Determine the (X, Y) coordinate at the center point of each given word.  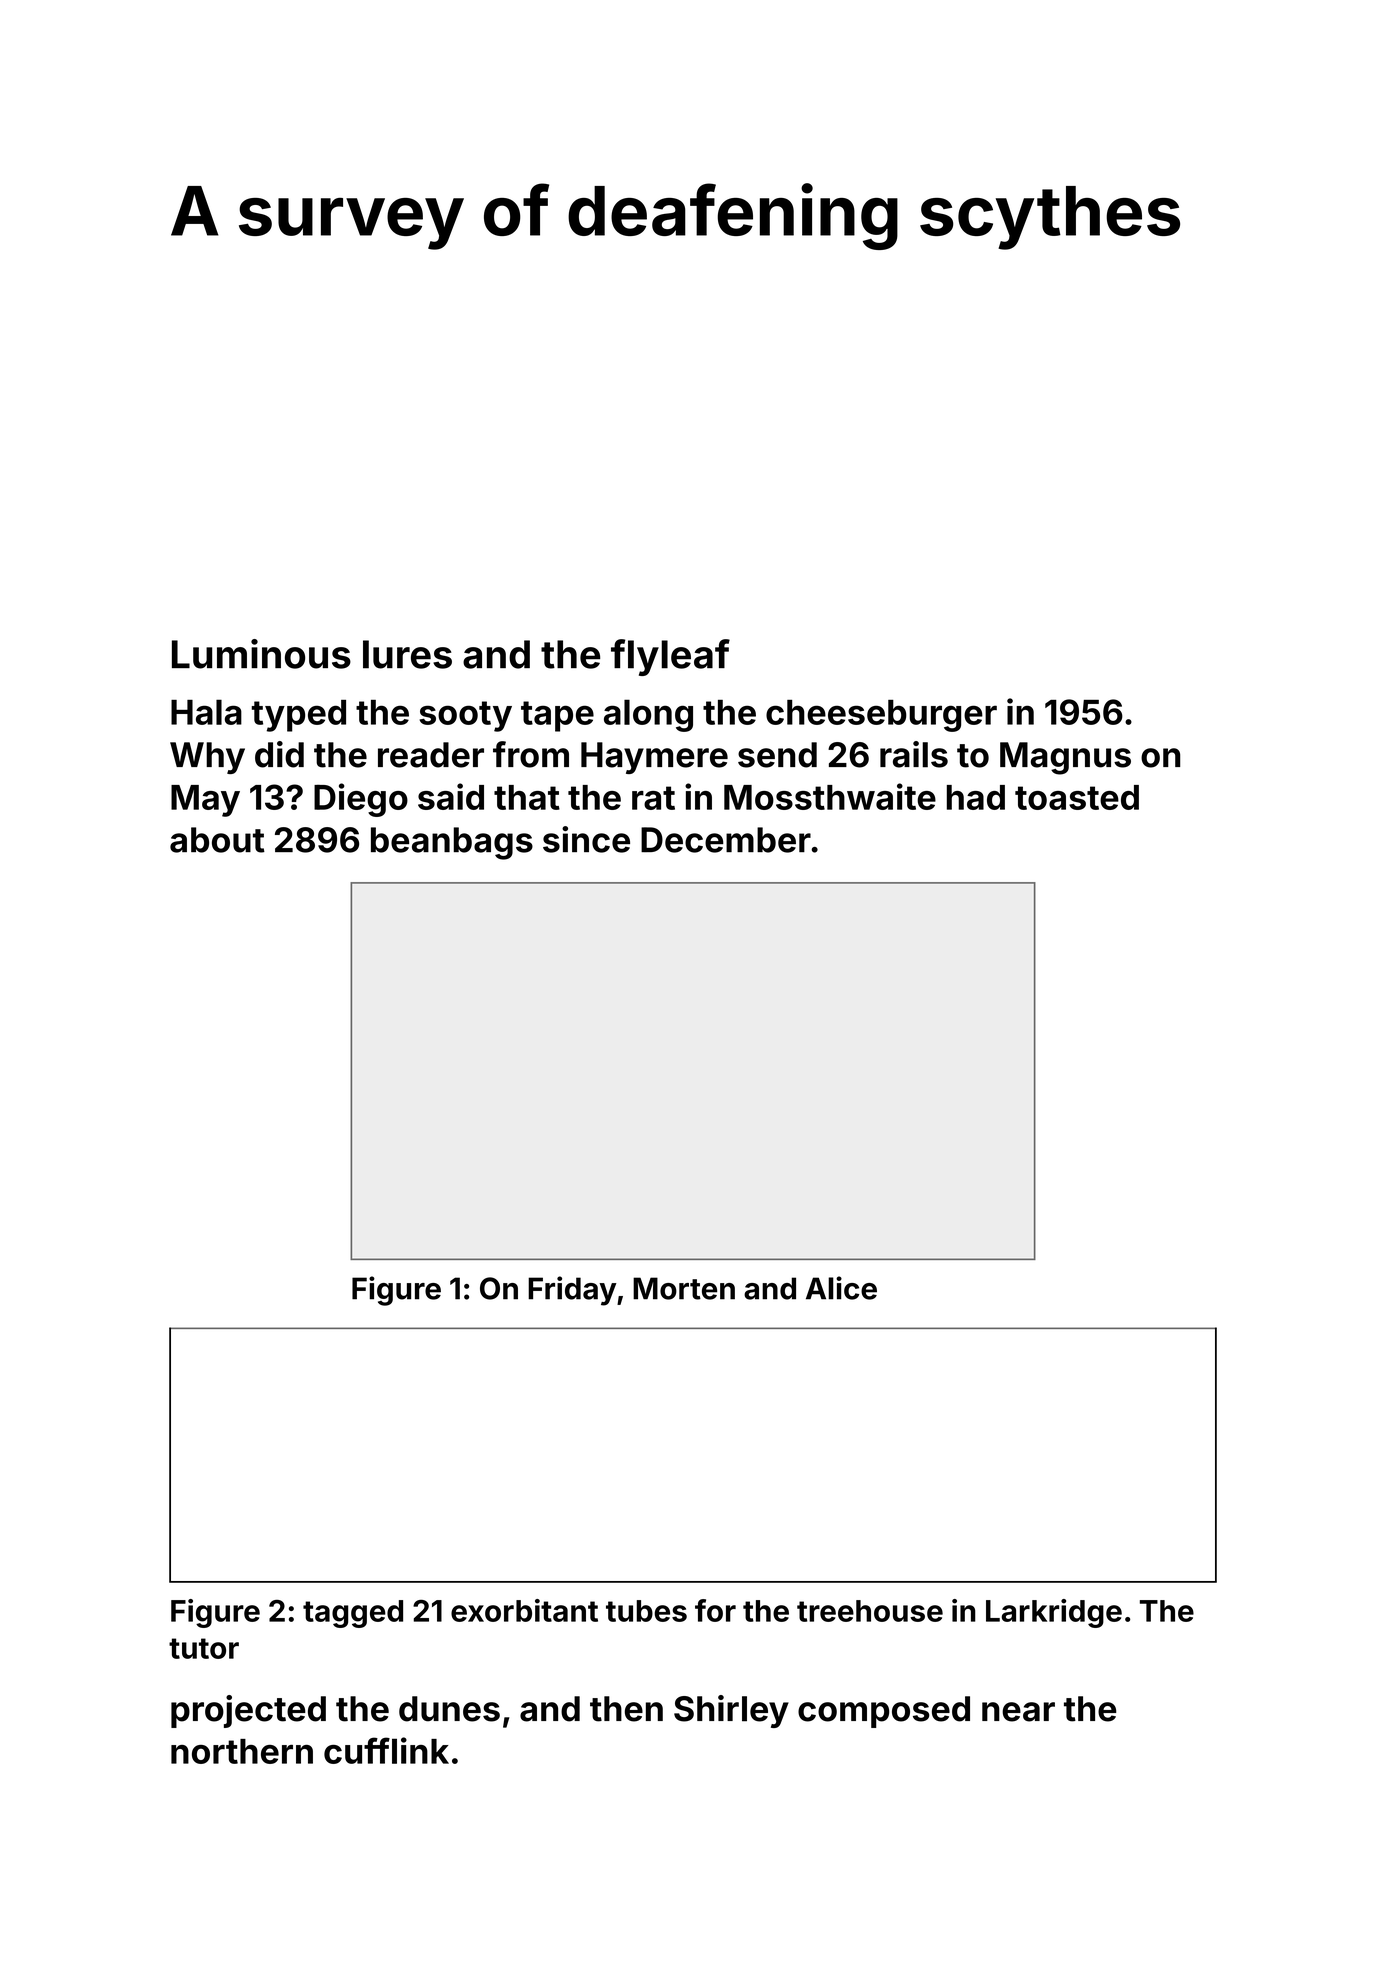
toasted (1077, 797)
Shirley (731, 1711)
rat (653, 798)
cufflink (386, 1750)
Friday (572, 1291)
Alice (841, 1288)
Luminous (261, 654)
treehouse (870, 1611)
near (1018, 1712)
